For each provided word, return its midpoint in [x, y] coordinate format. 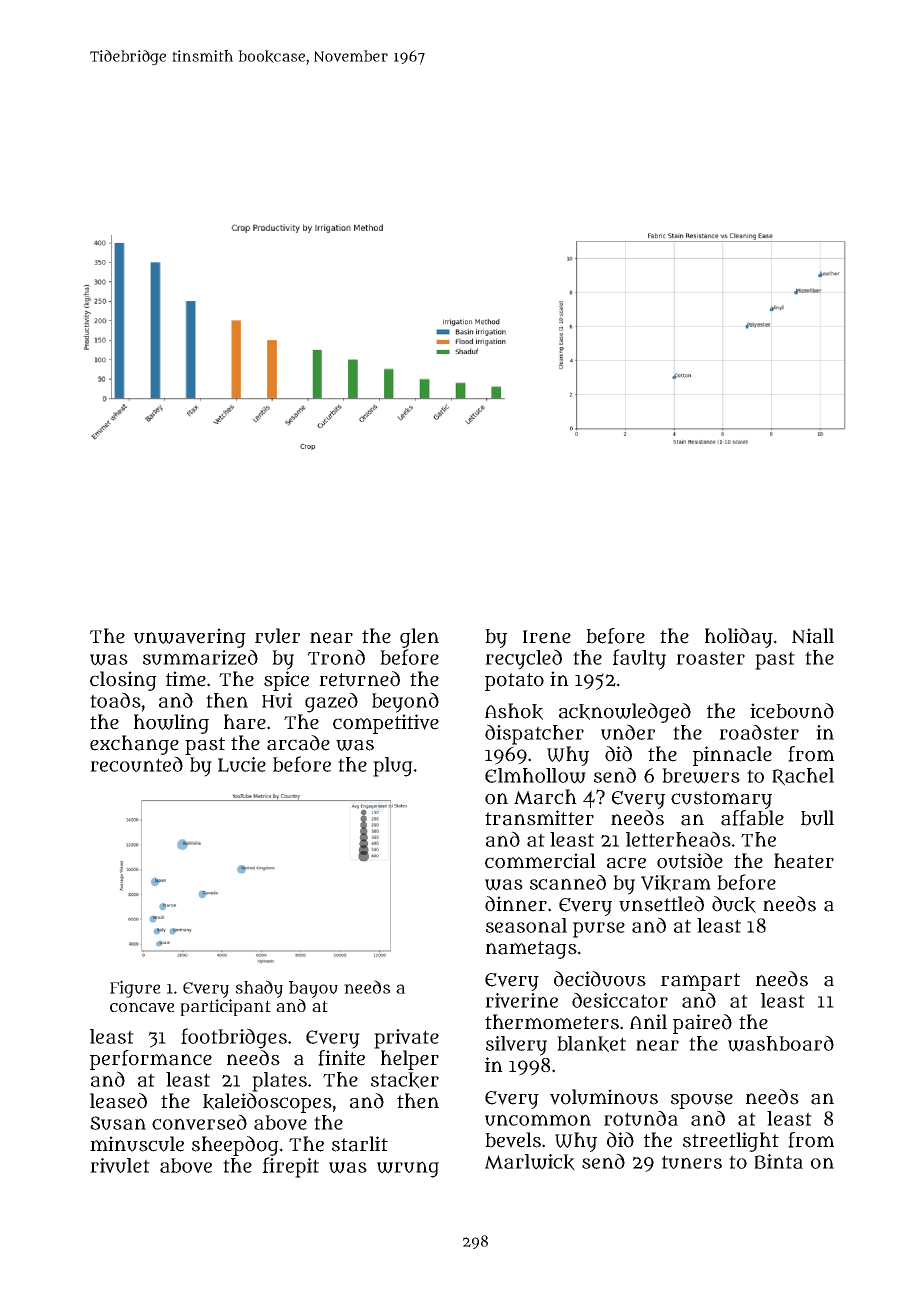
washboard [781, 1043]
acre [626, 863]
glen [419, 638]
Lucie [242, 764]
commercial [540, 861]
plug [393, 767]
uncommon [538, 1120]
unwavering [190, 638]
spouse [702, 1101]
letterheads [678, 839]
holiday [739, 638]
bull [817, 818]
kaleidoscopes [267, 1103]
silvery [516, 1046]
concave [142, 1007]
